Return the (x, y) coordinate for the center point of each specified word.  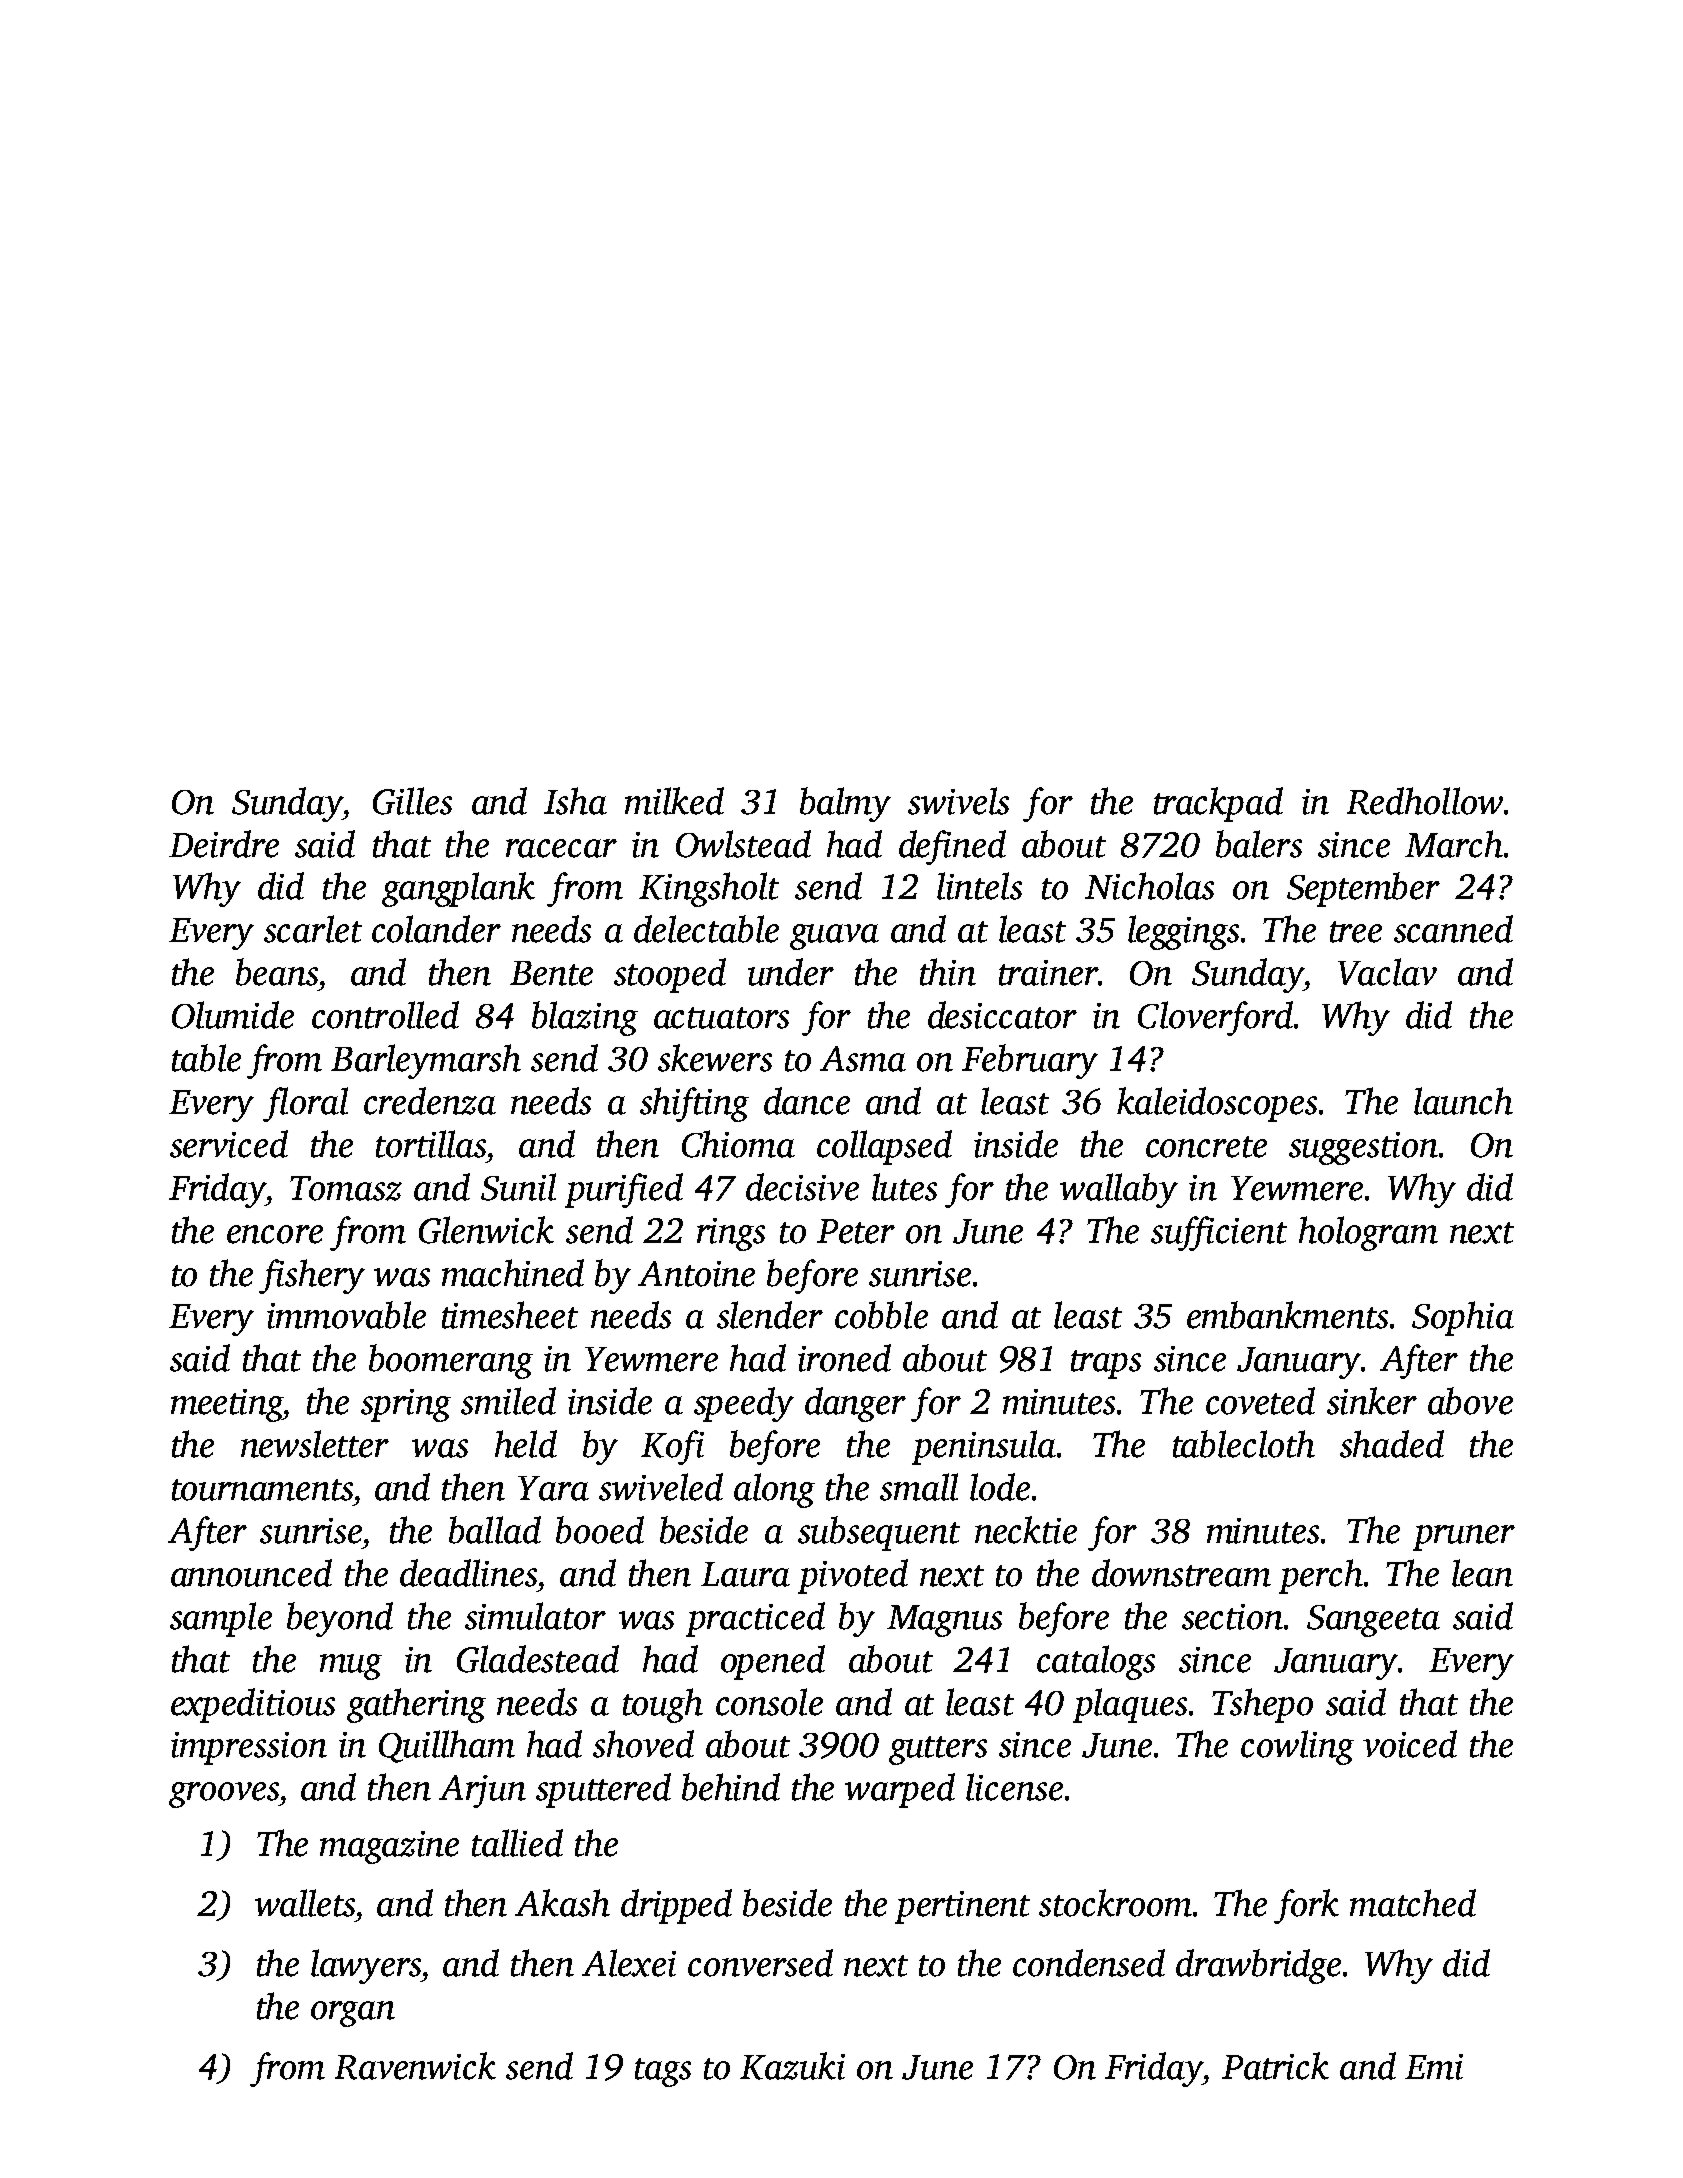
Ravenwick (415, 2066)
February (1030, 1061)
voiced (1410, 1744)
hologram (1368, 1233)
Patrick (1275, 2066)
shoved (643, 1744)
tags (663, 2072)
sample (221, 1619)
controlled (385, 1015)
